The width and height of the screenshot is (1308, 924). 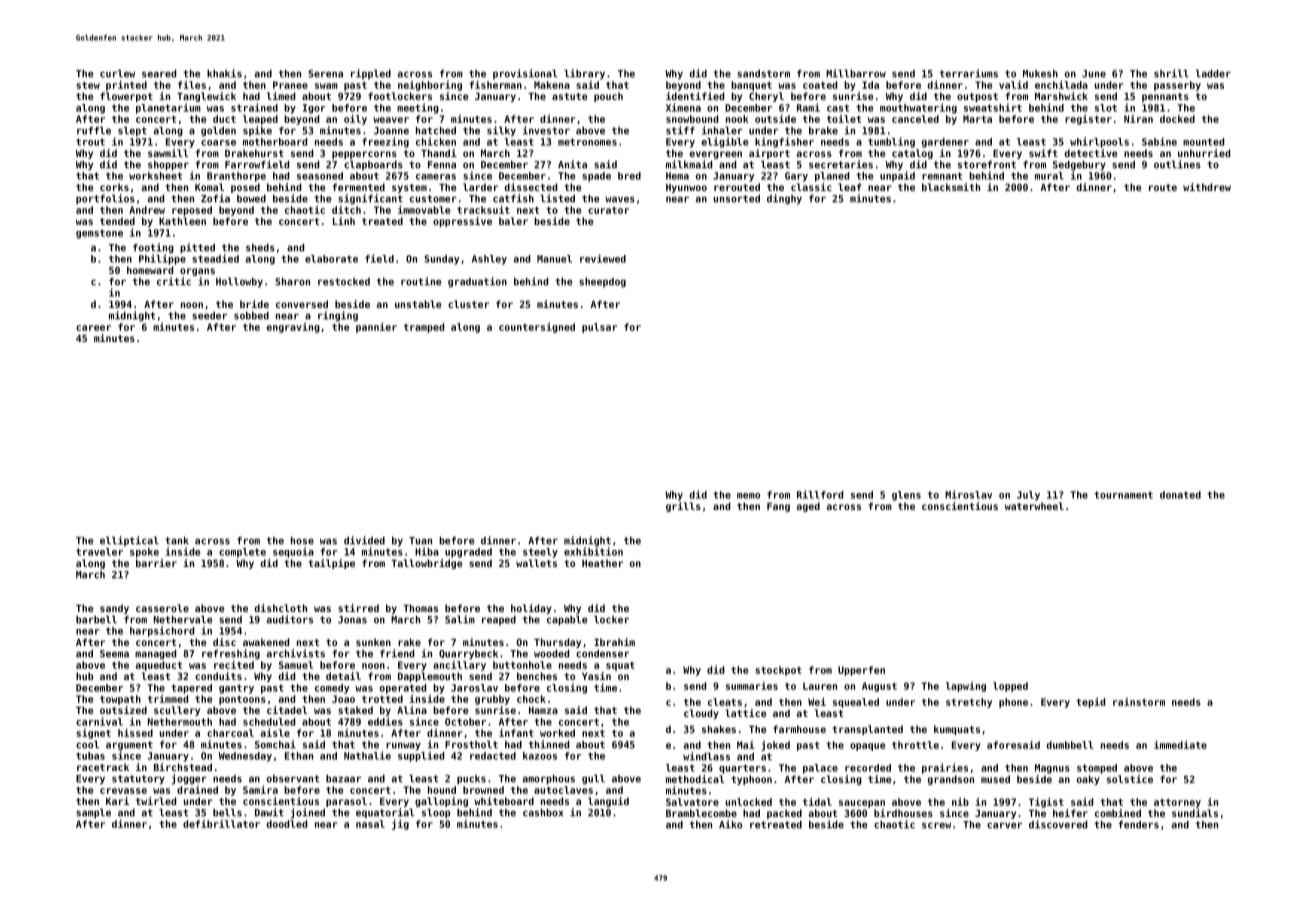 I want to click on Anita, so click(x=572, y=164).
